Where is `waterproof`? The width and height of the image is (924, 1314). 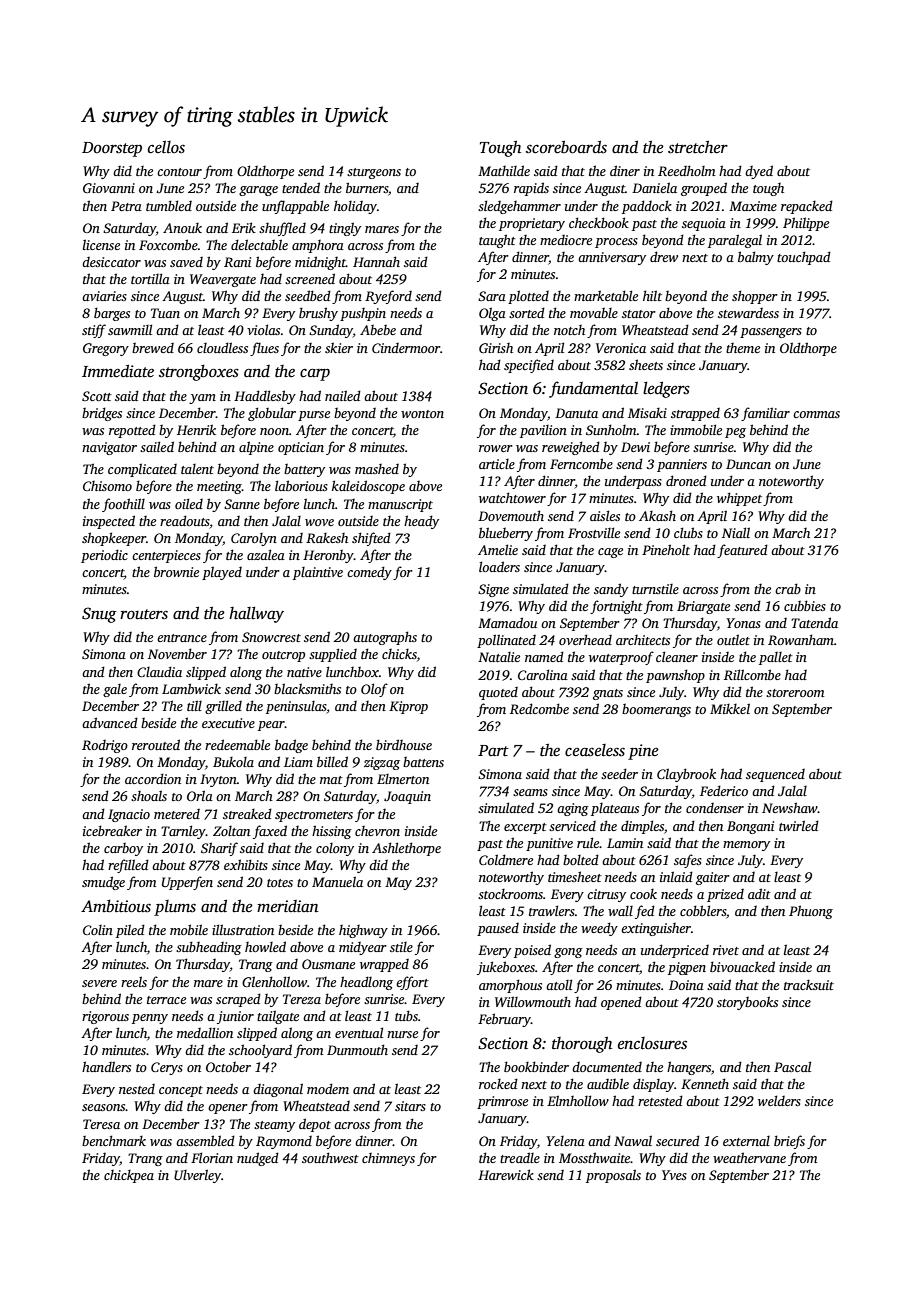 waterproof is located at coordinates (621, 658).
